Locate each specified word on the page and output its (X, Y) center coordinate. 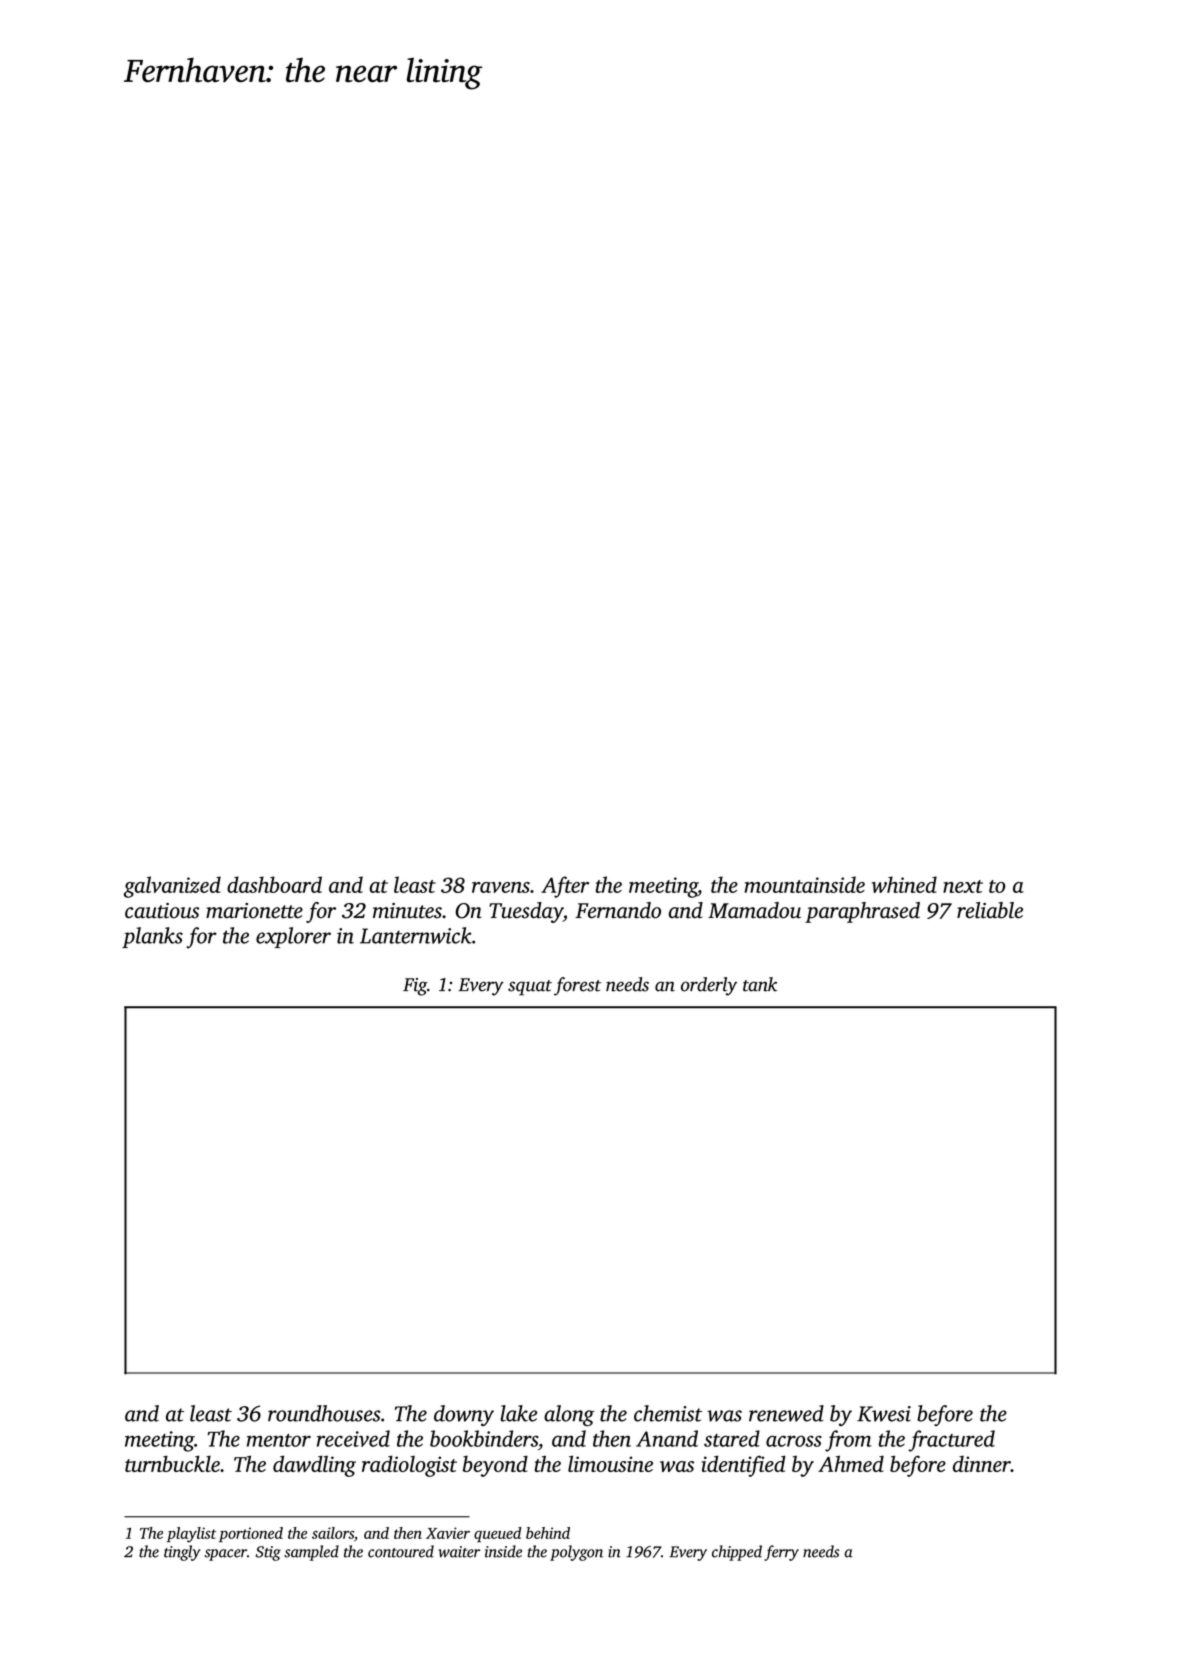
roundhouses (324, 1413)
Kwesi (884, 1414)
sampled (311, 1553)
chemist (668, 1413)
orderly (709, 986)
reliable (990, 910)
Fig (415, 987)
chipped (737, 1553)
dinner (982, 1464)
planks (152, 937)
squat (530, 988)
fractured (952, 1441)
